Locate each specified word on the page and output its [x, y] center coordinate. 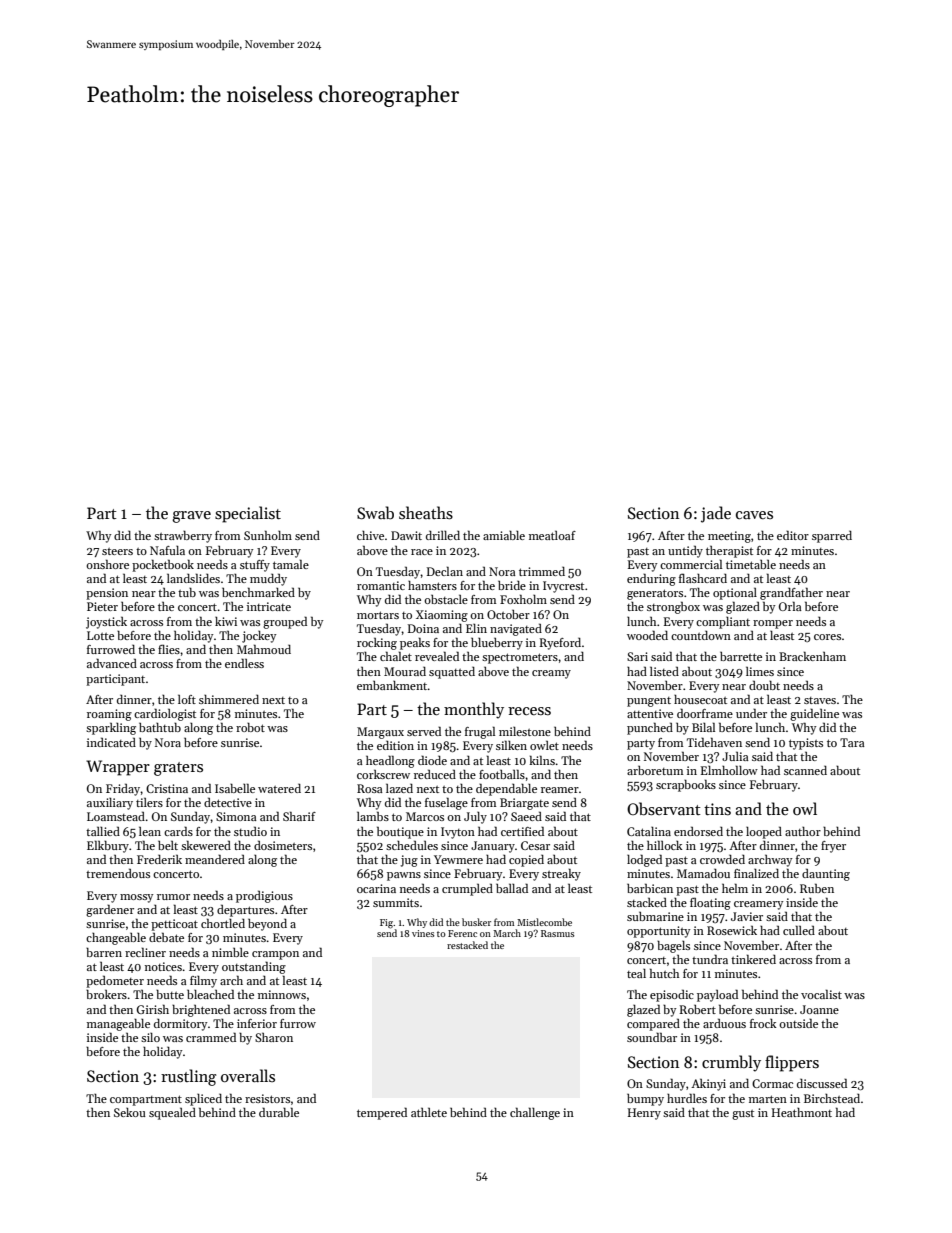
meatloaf [552, 535]
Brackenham [812, 656]
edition [395, 745]
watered [279, 788]
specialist [248, 514]
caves [754, 515]
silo [150, 1037]
